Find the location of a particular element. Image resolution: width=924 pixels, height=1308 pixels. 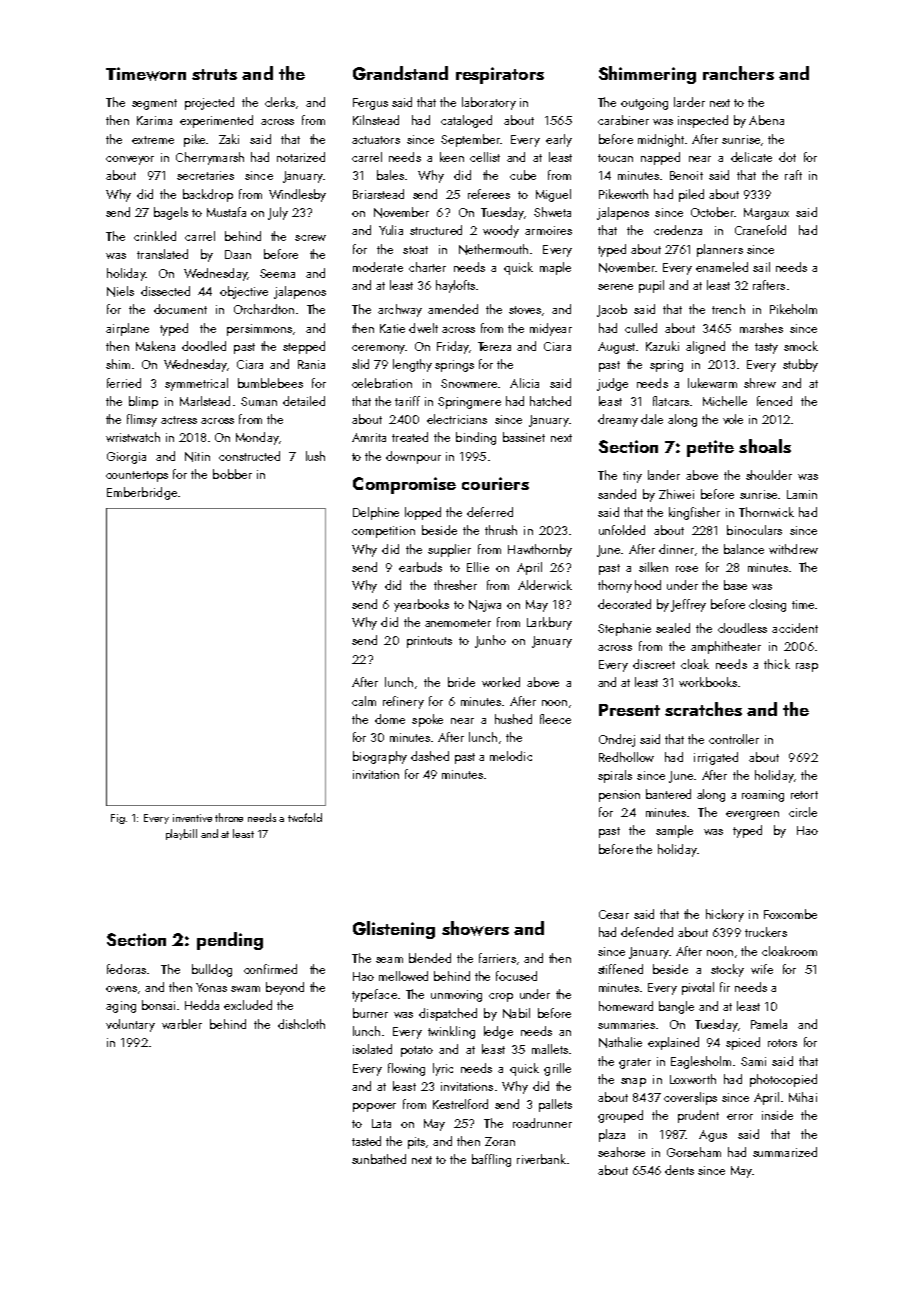

Kilnstead is located at coordinates (376, 120).
